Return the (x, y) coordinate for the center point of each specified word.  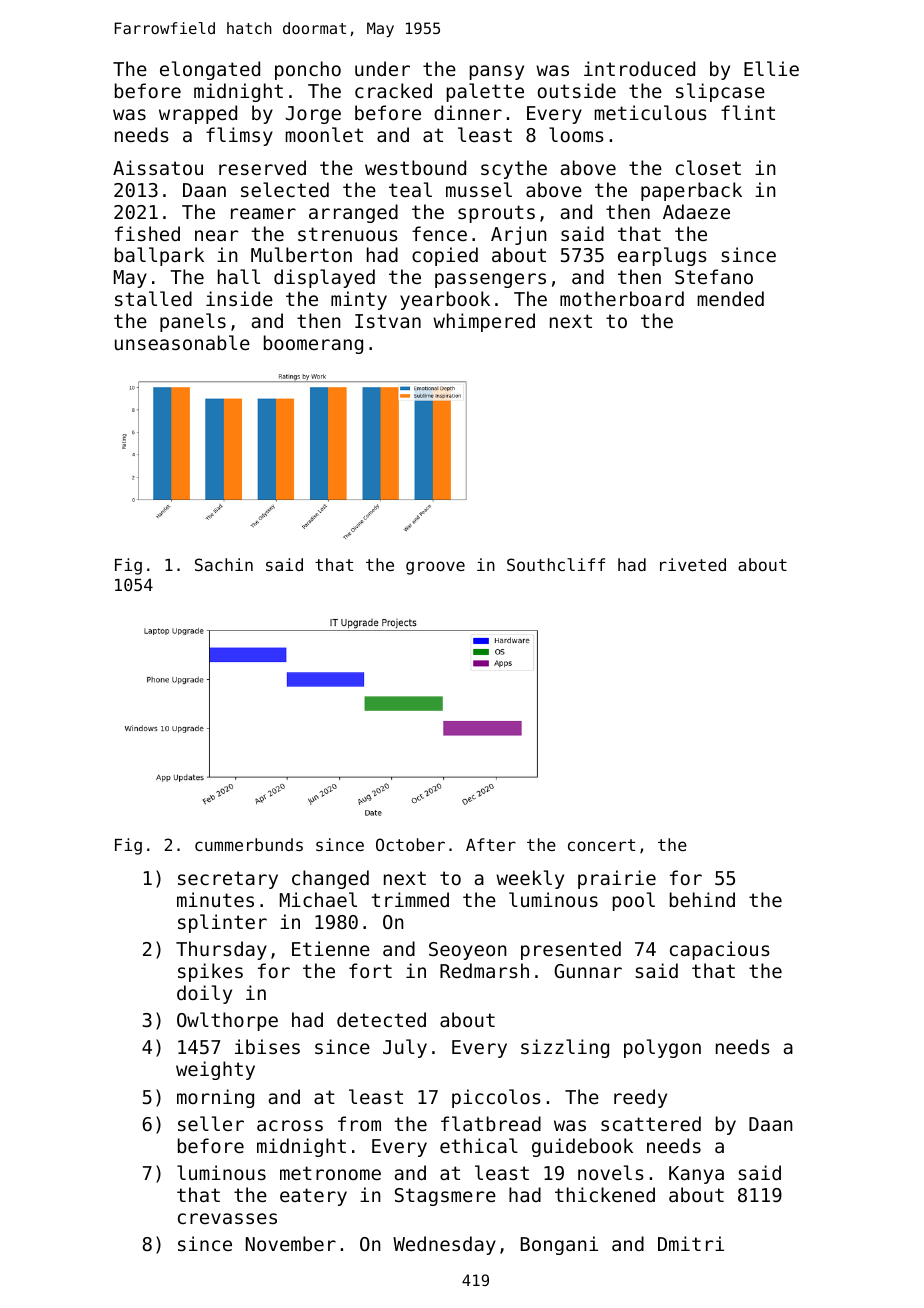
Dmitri (691, 1243)
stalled (153, 298)
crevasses (227, 1218)
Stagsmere (445, 1197)
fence (439, 233)
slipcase (720, 92)
